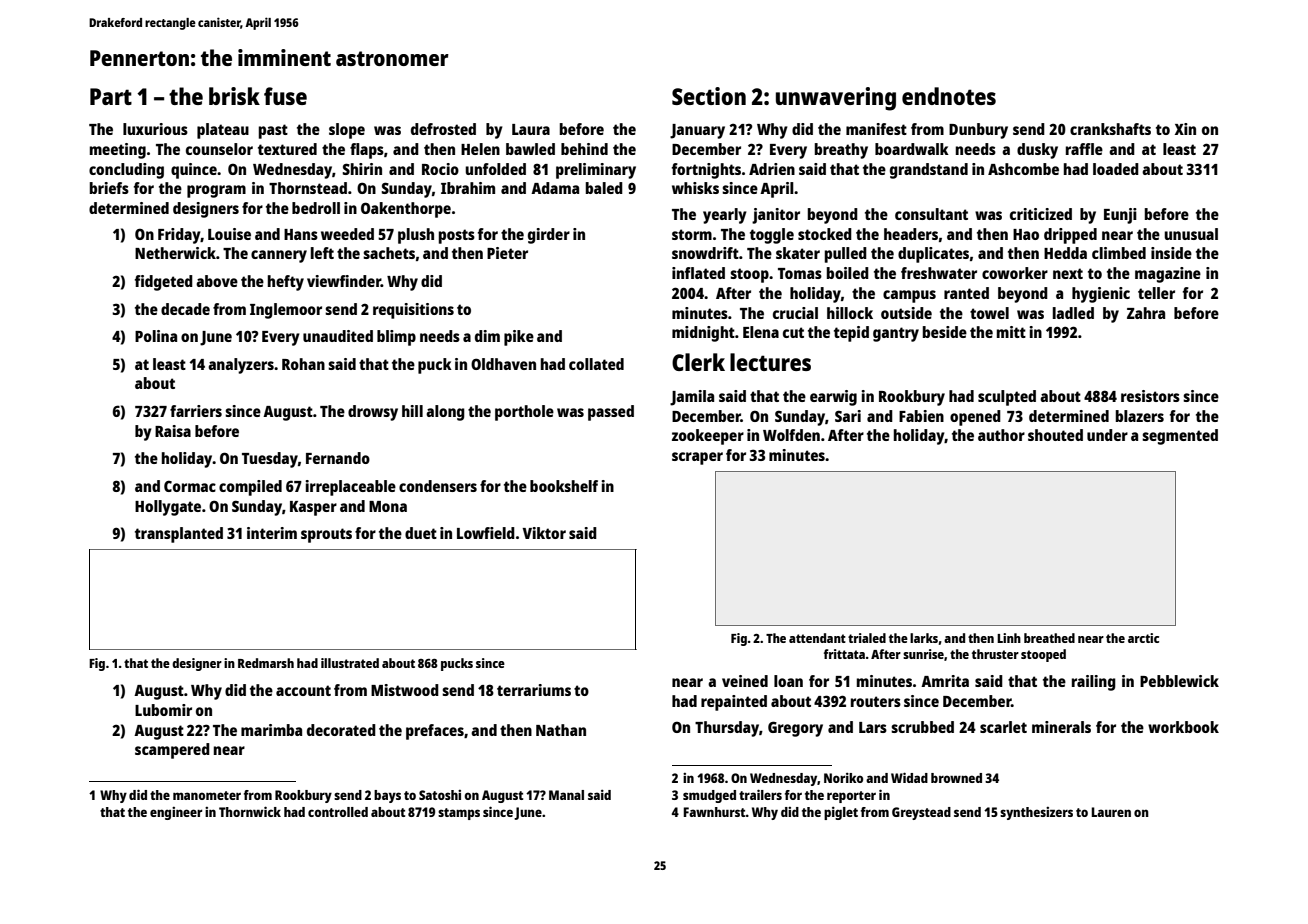  I want to click on brisk, so click(234, 96).
